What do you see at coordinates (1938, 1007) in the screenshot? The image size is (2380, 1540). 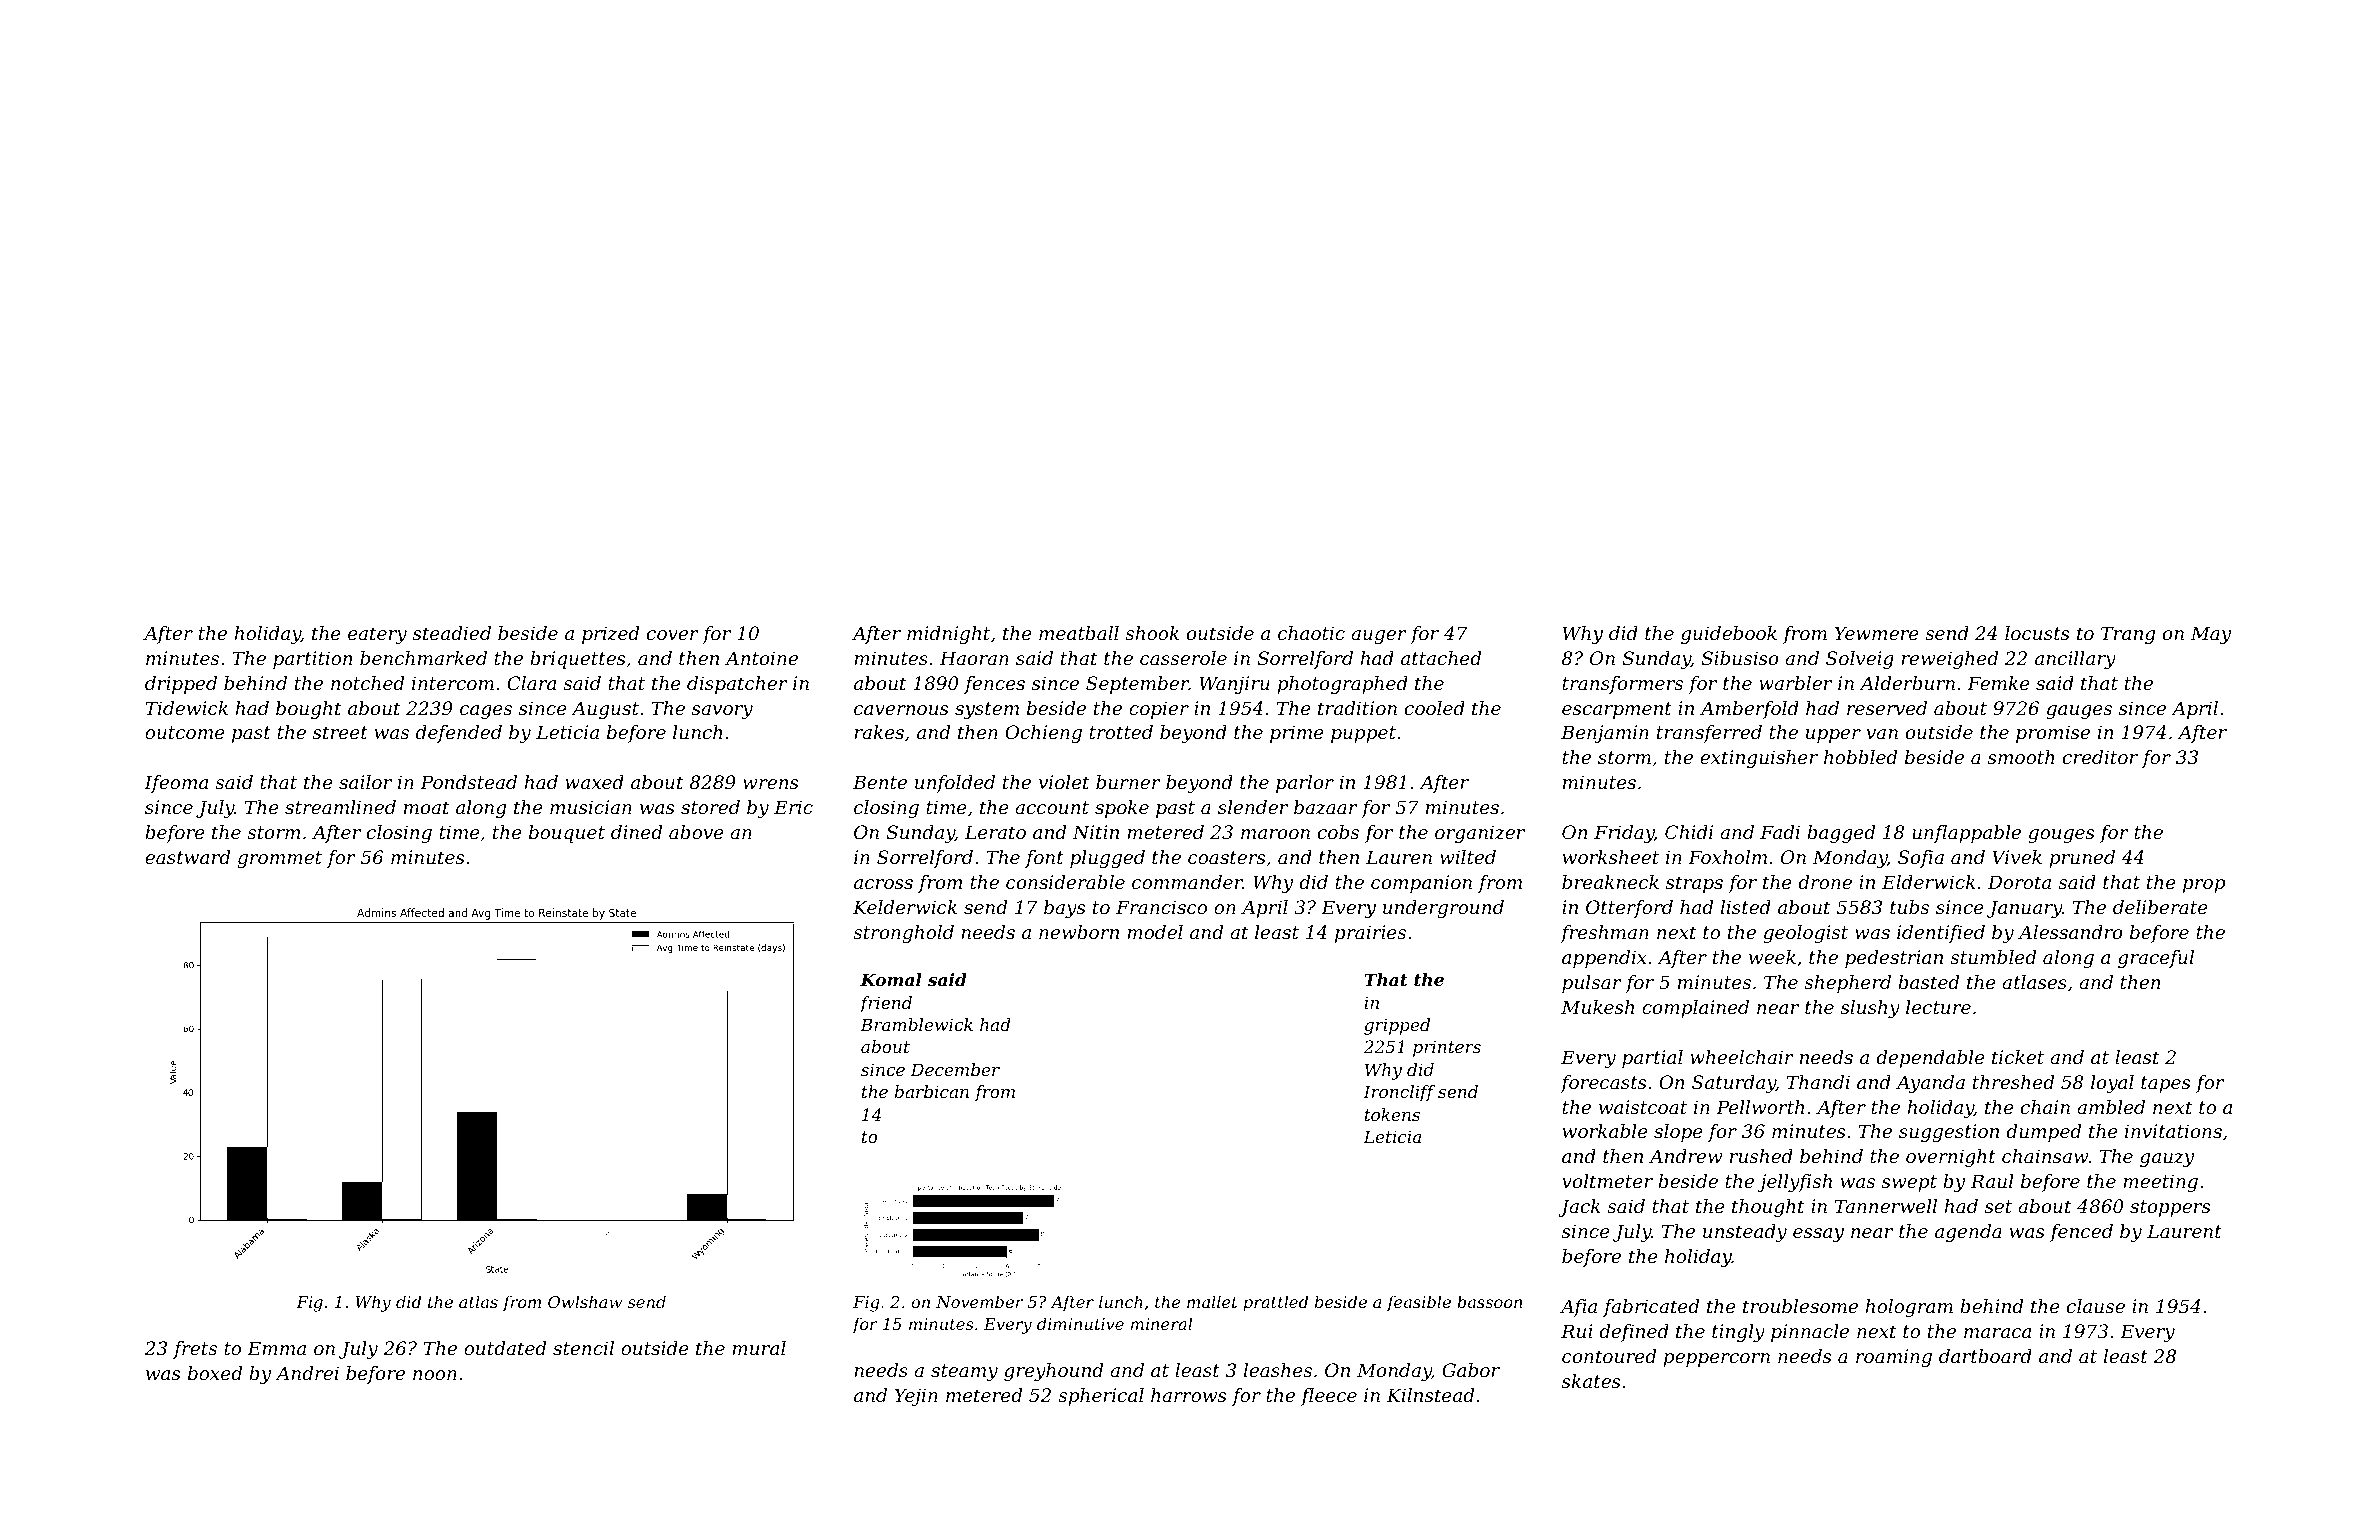 I see `lecture` at bounding box center [1938, 1007].
